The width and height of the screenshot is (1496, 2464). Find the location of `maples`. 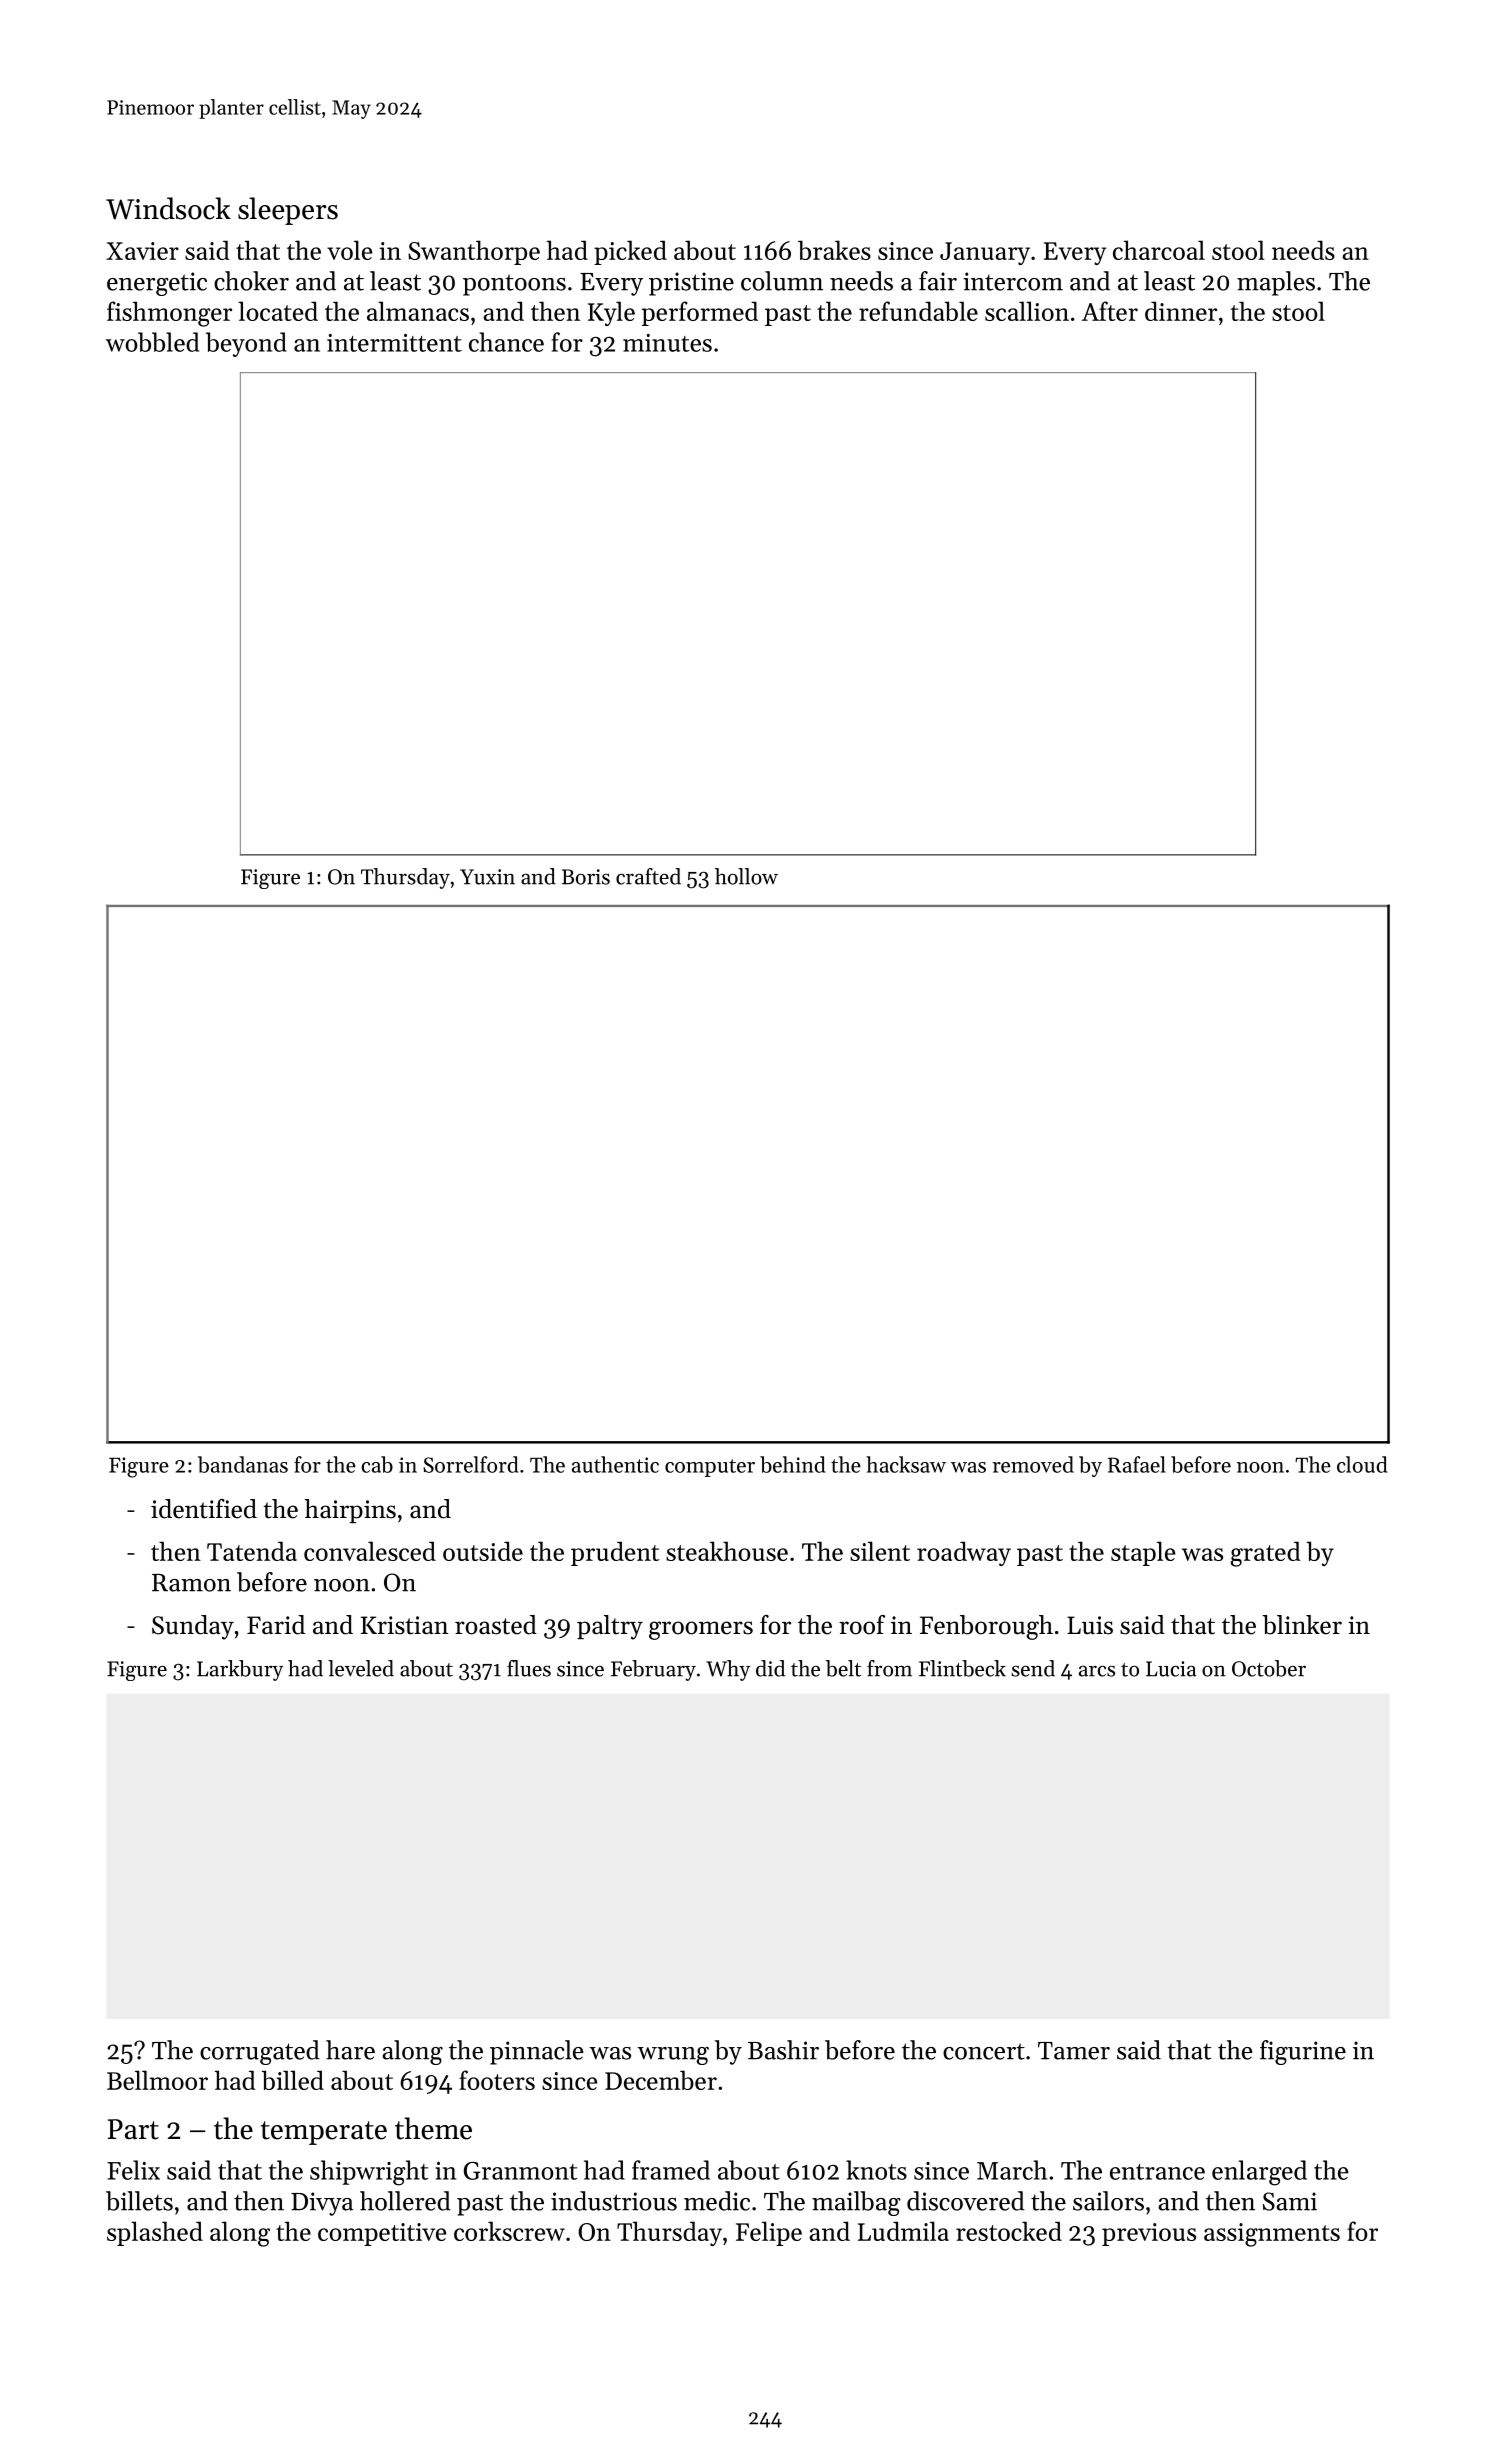

maples is located at coordinates (1276, 283).
